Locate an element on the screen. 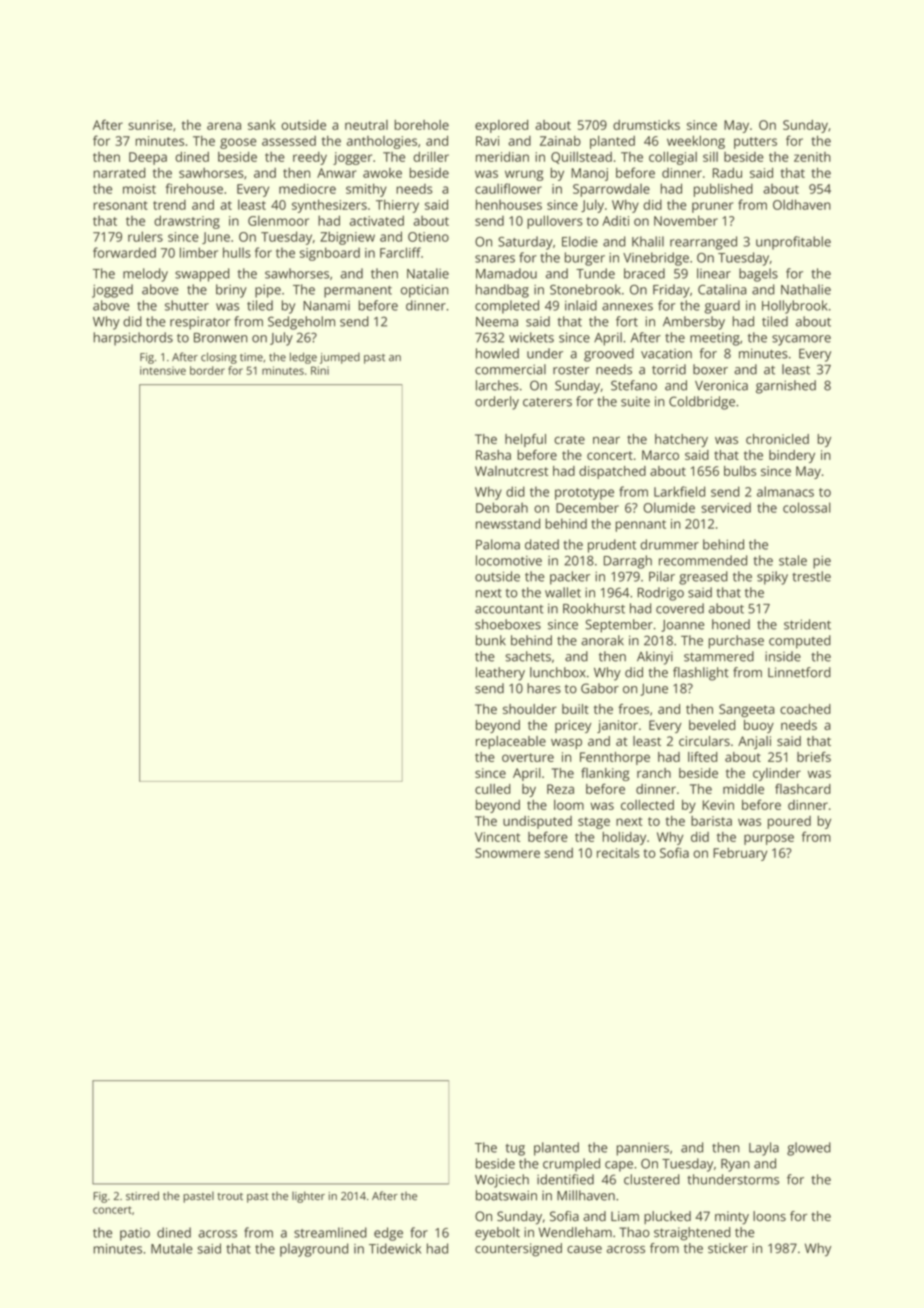  countersigned is located at coordinates (518, 1250).
